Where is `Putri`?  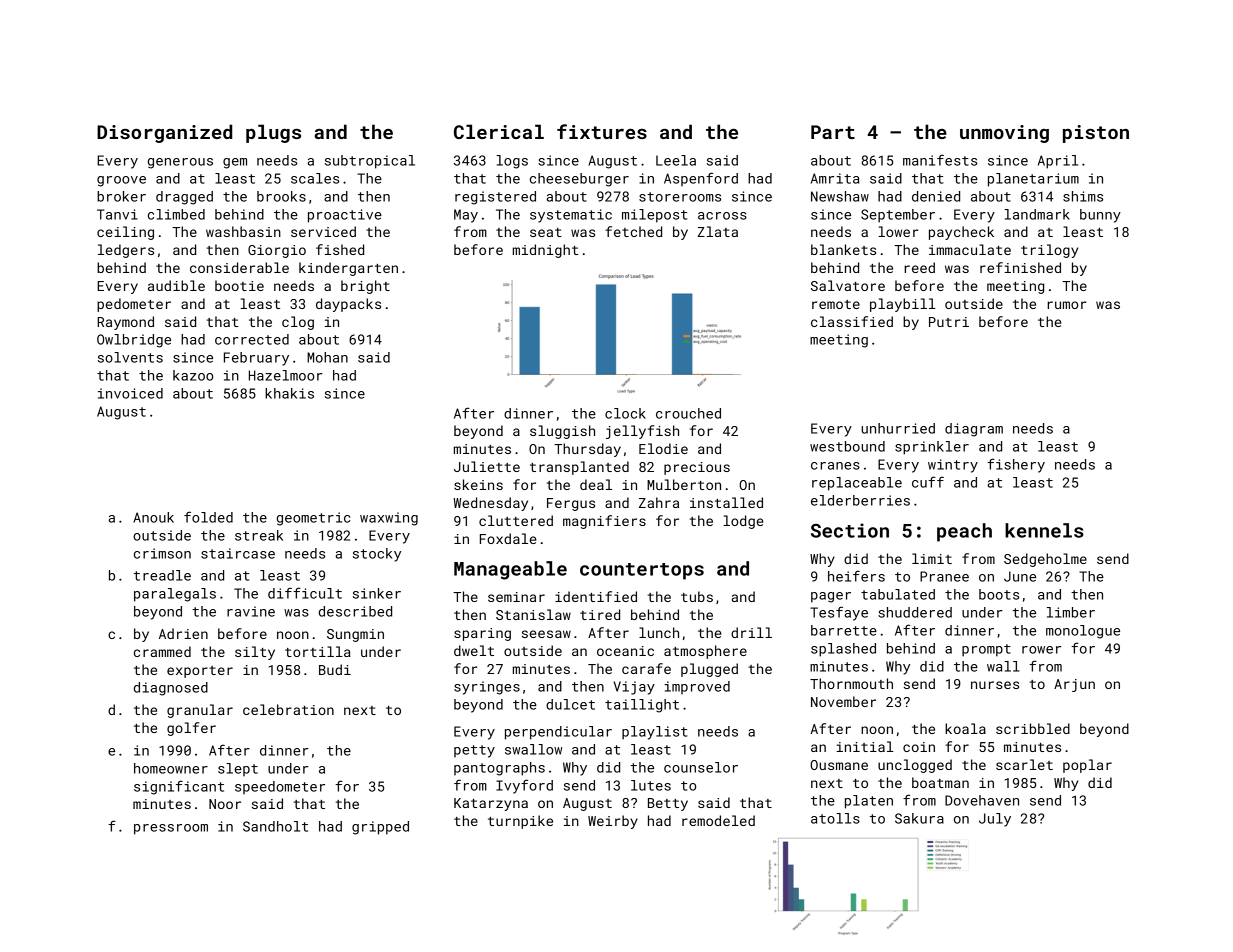 Putri is located at coordinates (949, 322).
